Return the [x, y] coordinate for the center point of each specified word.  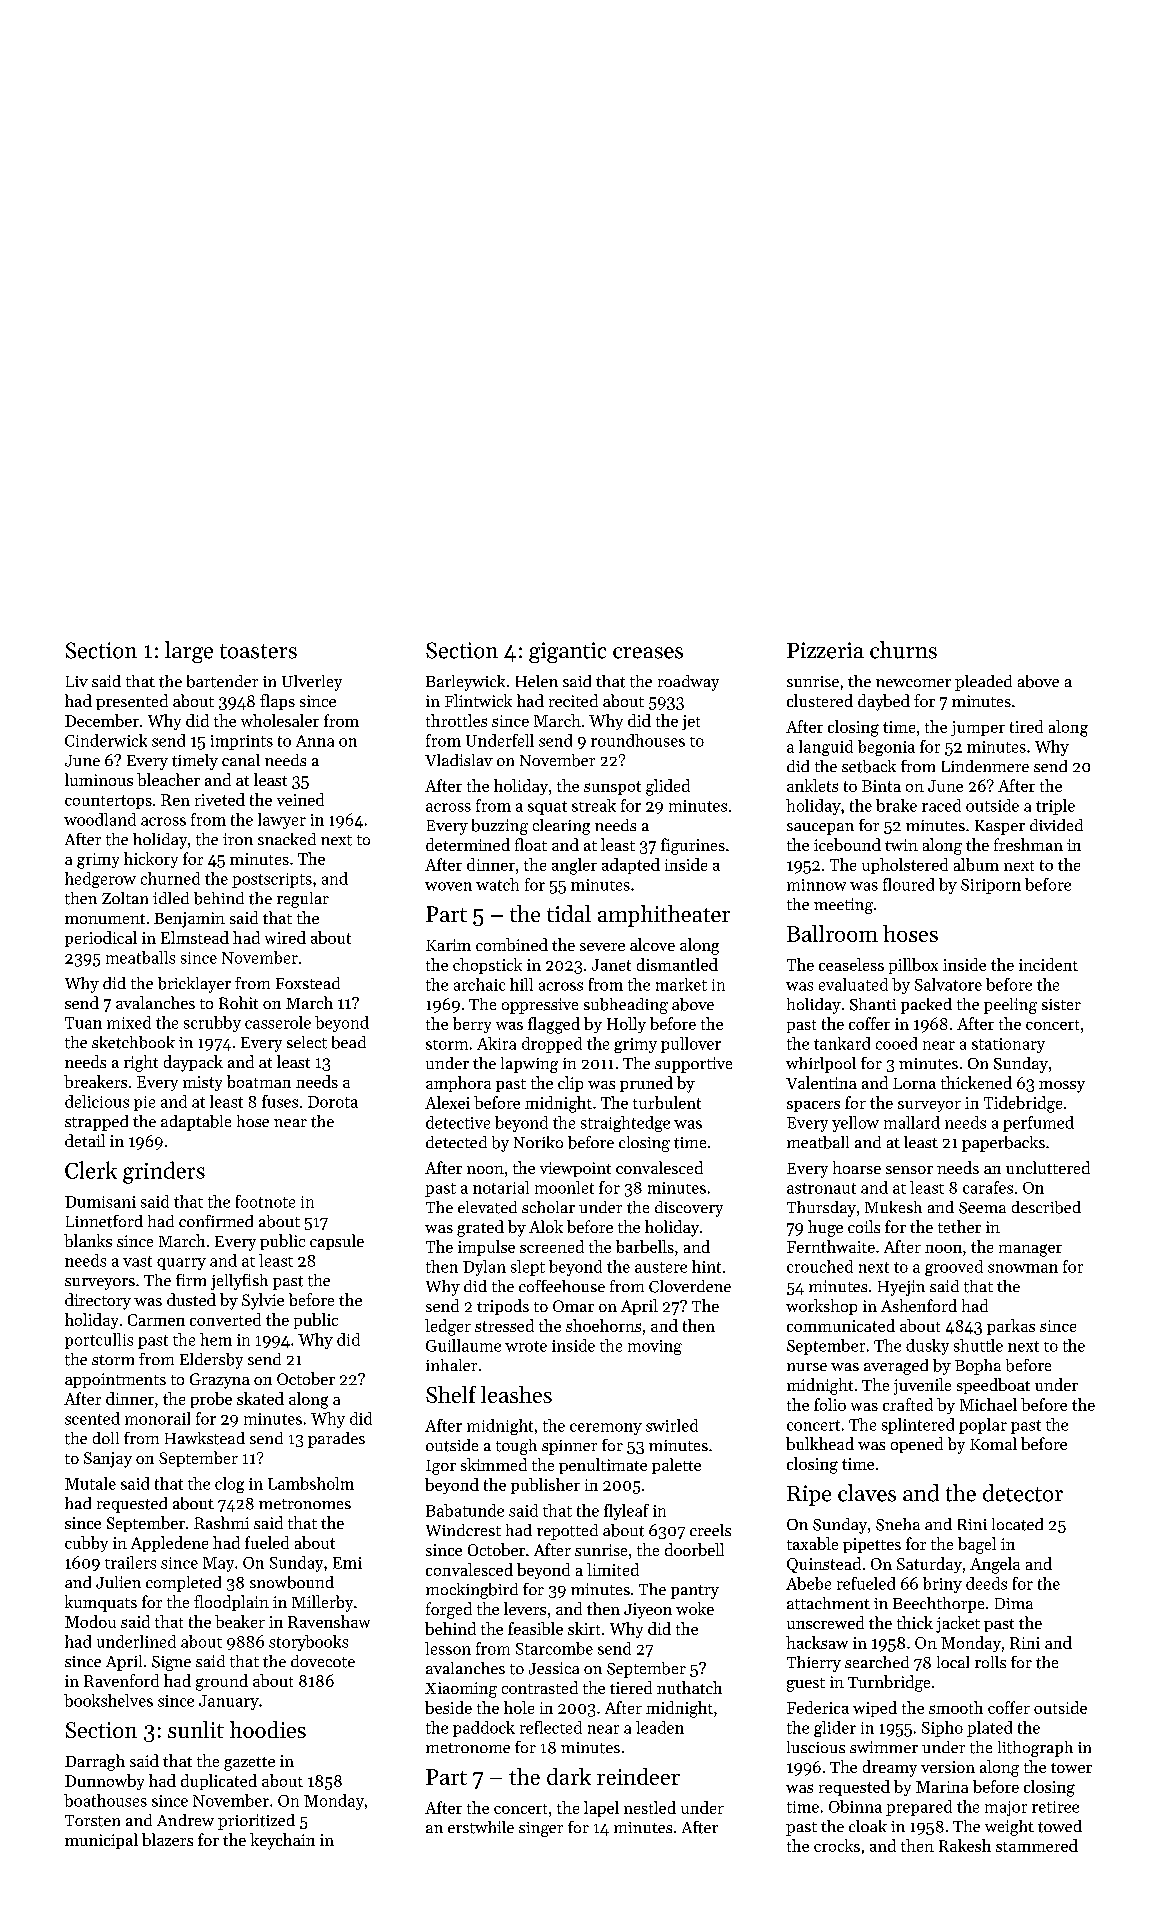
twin [901, 845]
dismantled [677, 964]
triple [1055, 807]
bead [349, 1042]
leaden [660, 1727]
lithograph [1035, 1749]
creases [648, 653]
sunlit [196, 1729]
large [189, 652]
